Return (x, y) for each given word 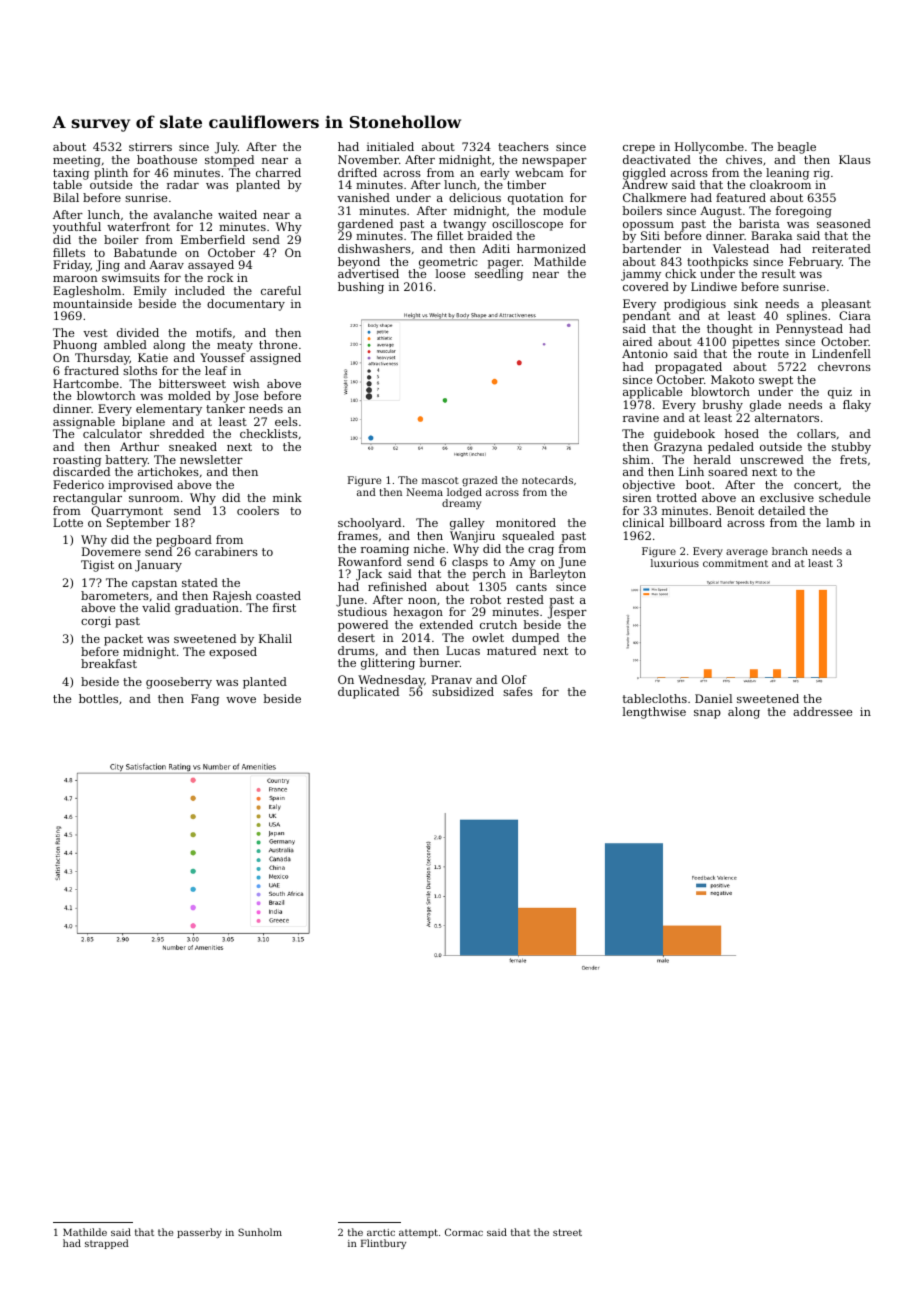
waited (237, 214)
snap (707, 714)
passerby (199, 1233)
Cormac (464, 1232)
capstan (154, 584)
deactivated (657, 159)
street (567, 1232)
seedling (499, 275)
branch (790, 551)
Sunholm (260, 1232)
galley (467, 524)
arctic (381, 1232)
